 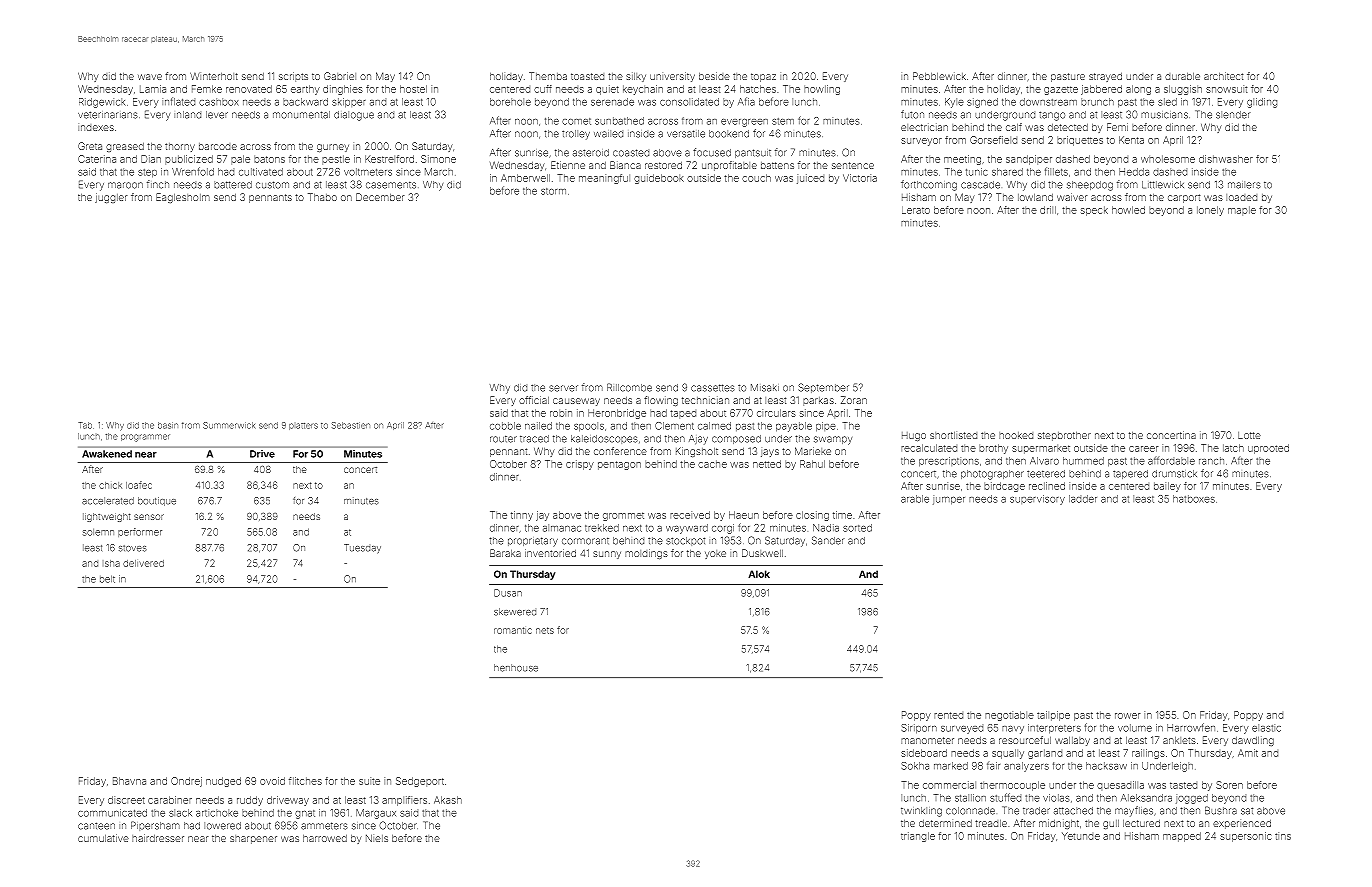 What do you see at coordinates (1194, 499) in the screenshot?
I see `hatboxes` at bounding box center [1194, 499].
